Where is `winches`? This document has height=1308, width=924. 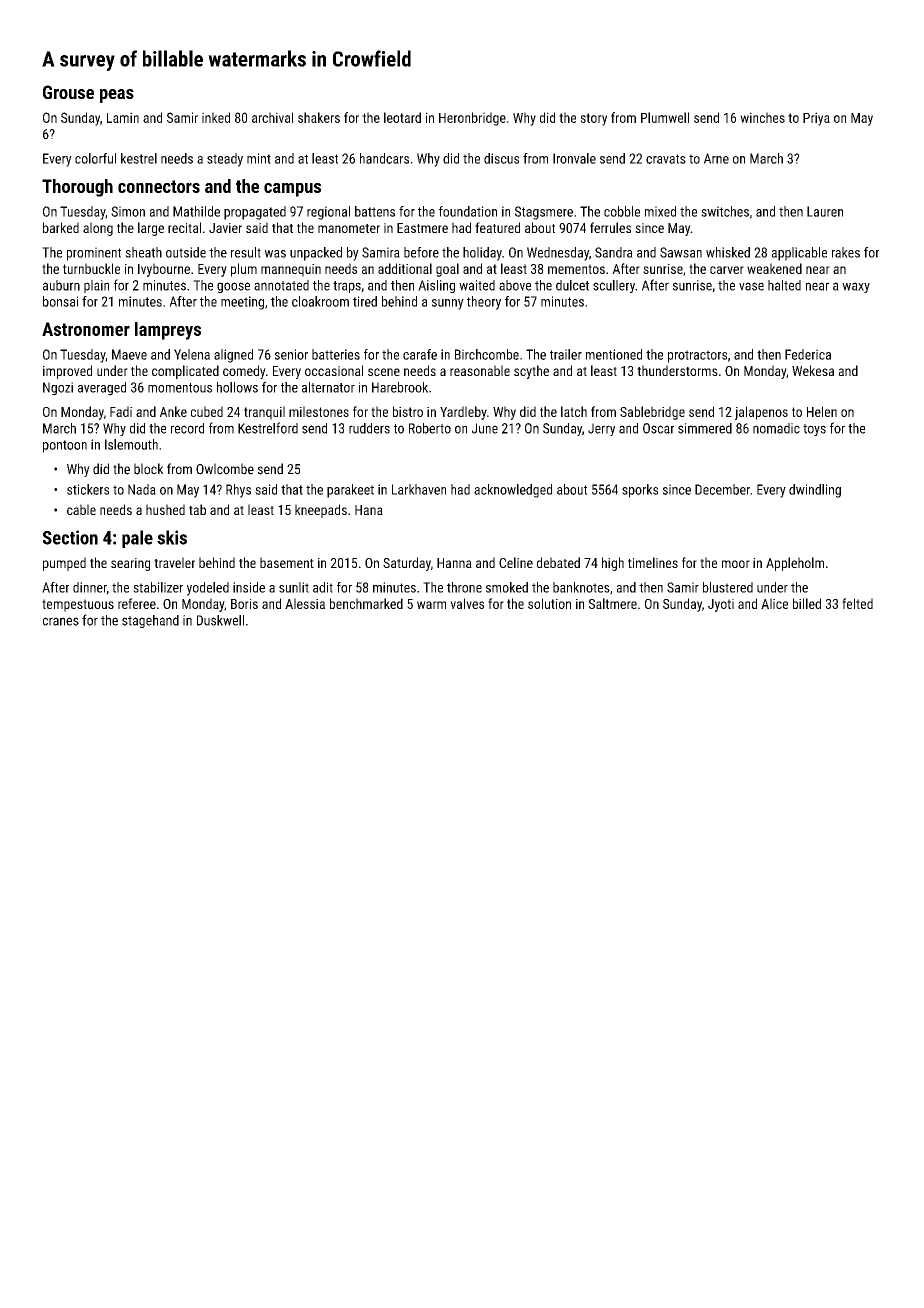 winches is located at coordinates (762, 117).
